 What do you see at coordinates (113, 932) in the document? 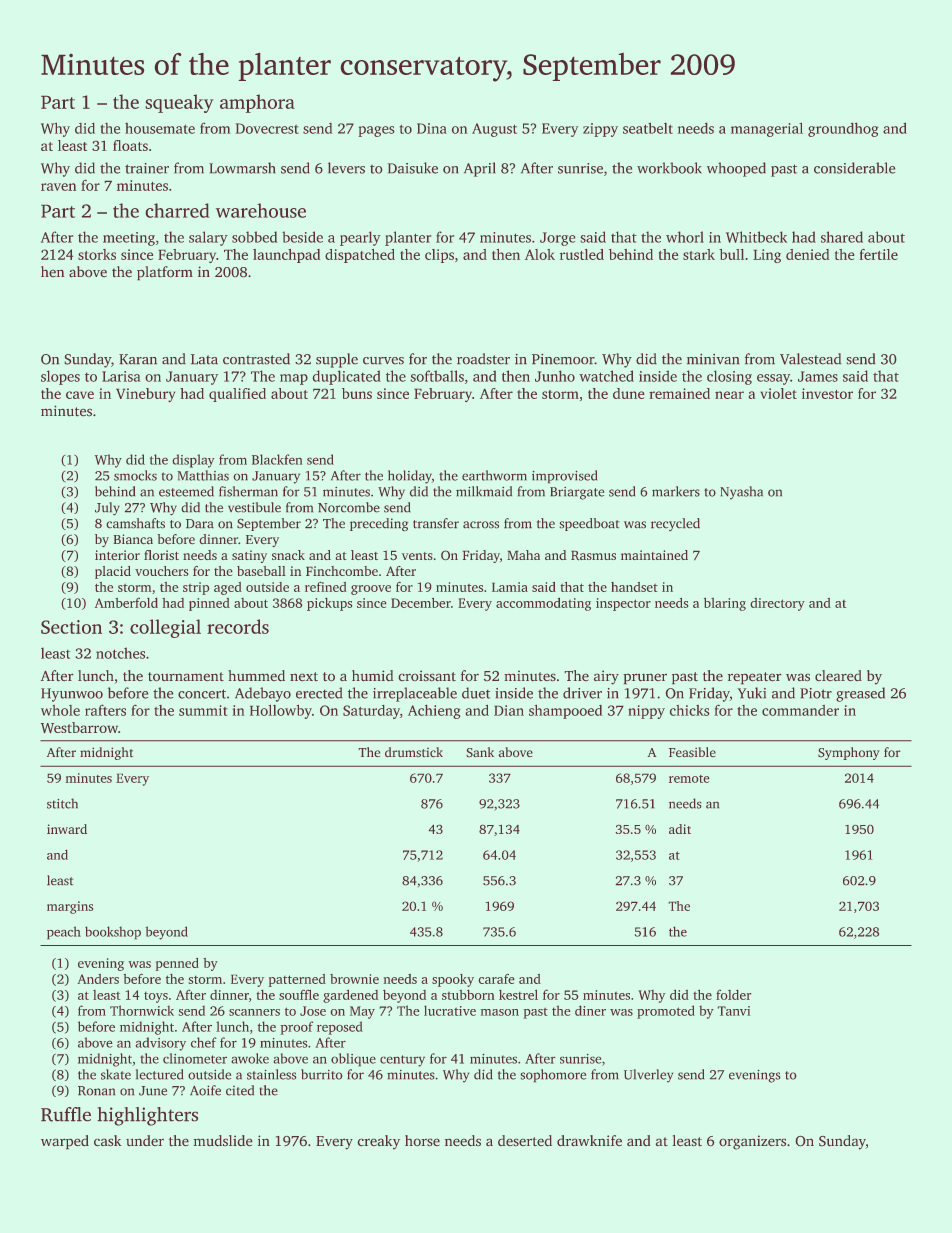
I see `bookshop` at bounding box center [113, 932].
